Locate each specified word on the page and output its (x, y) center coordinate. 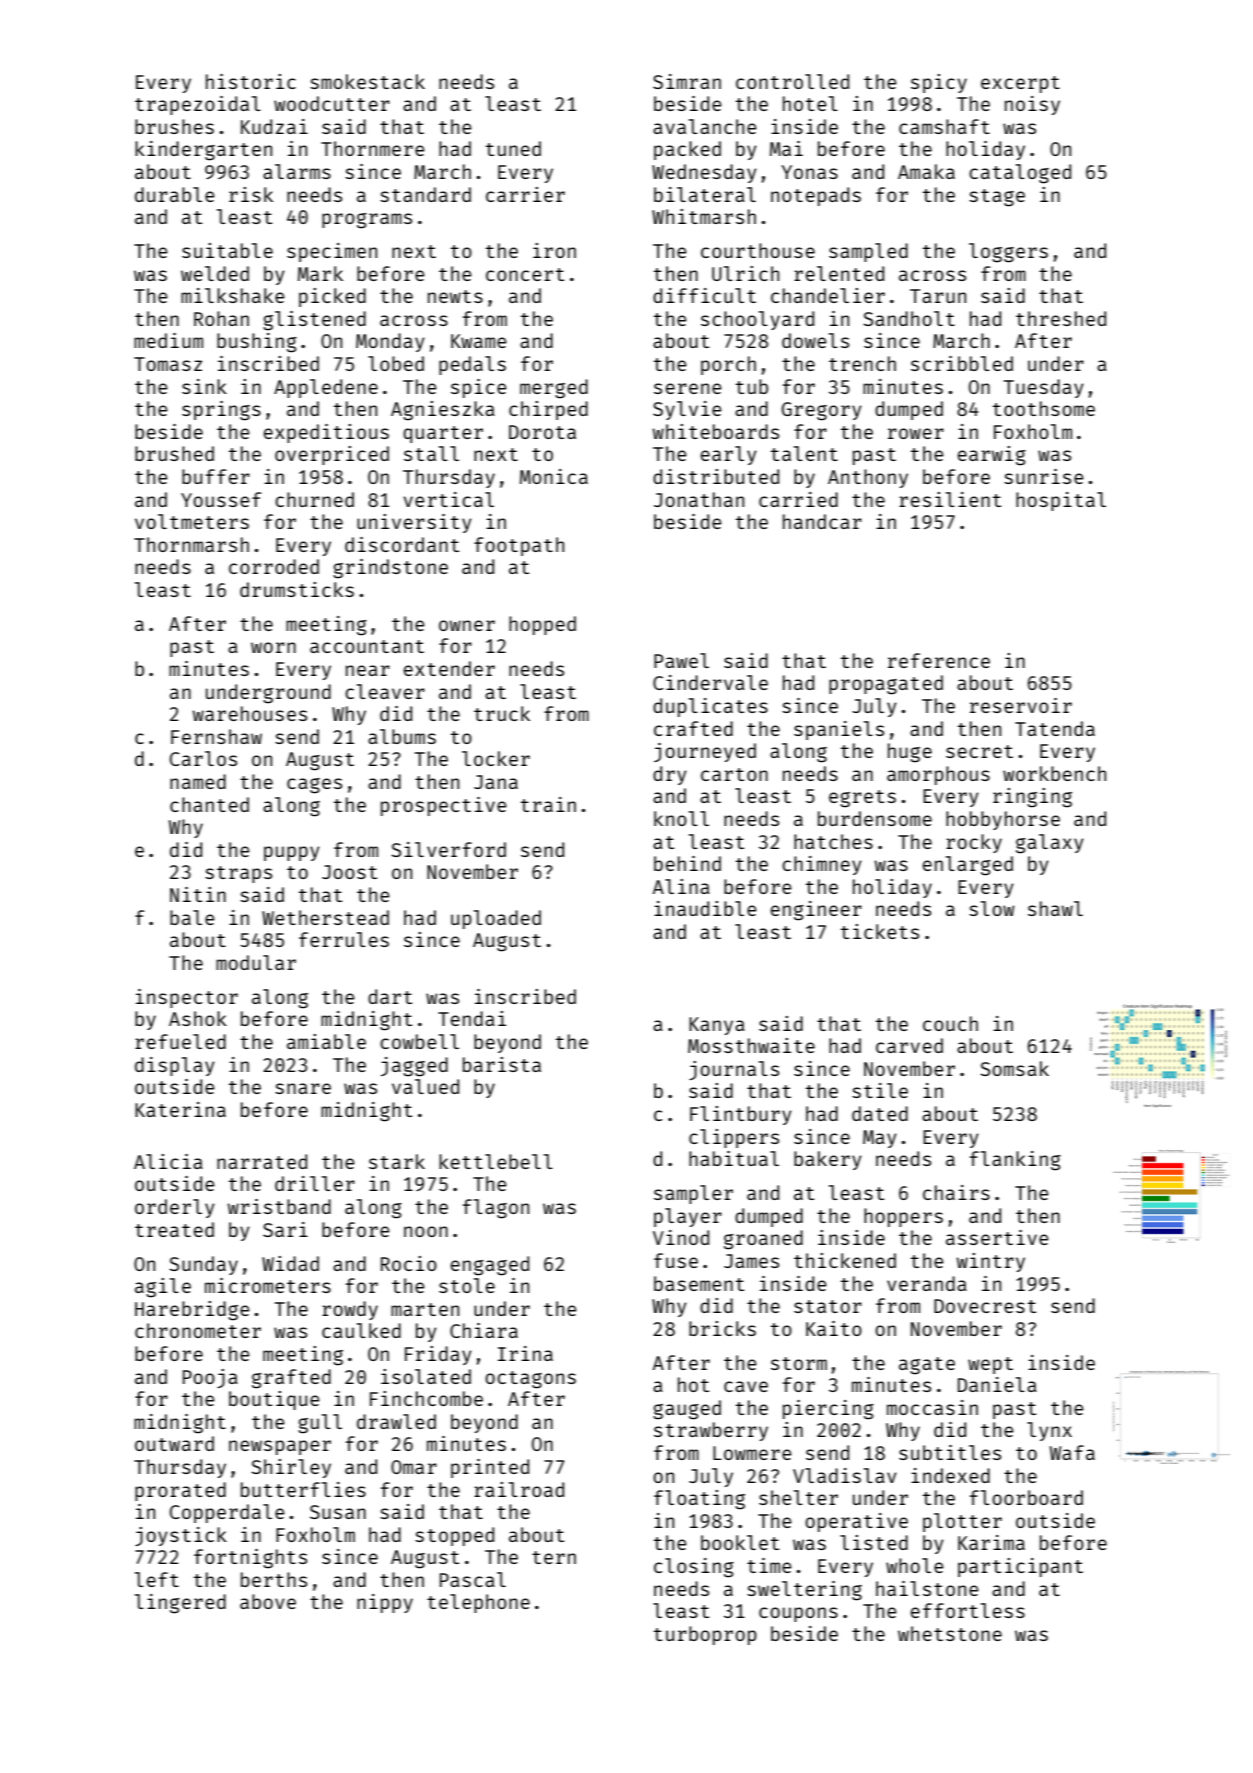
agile (163, 1288)
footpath (519, 546)
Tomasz (168, 364)
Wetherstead (325, 917)
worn (273, 647)
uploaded (496, 919)
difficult (704, 295)
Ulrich (745, 273)
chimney (822, 865)
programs (367, 221)
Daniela (997, 1384)
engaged (490, 1266)
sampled (868, 252)
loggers (1008, 253)
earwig (992, 456)
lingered (180, 1604)
